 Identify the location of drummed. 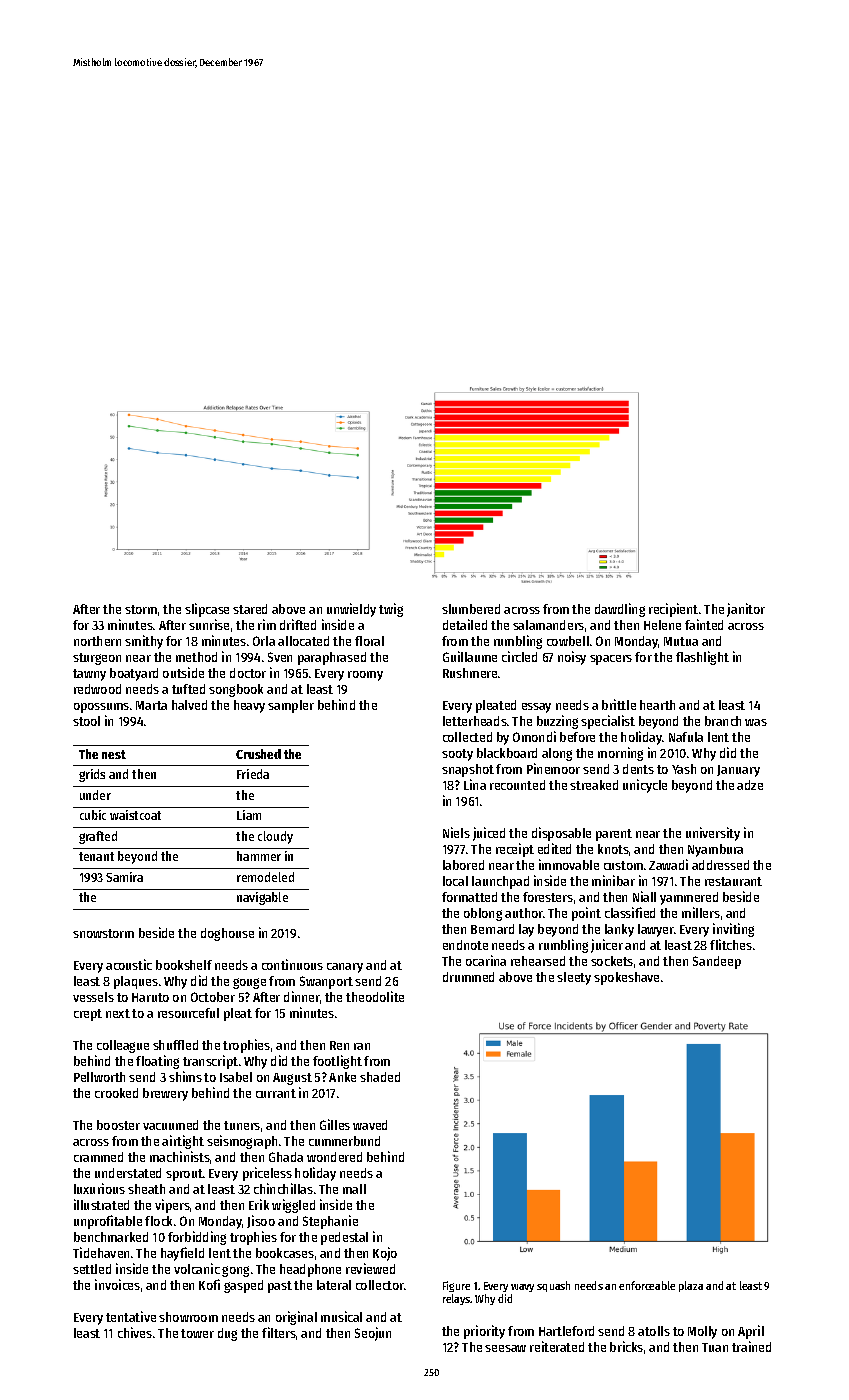
(468, 977).
